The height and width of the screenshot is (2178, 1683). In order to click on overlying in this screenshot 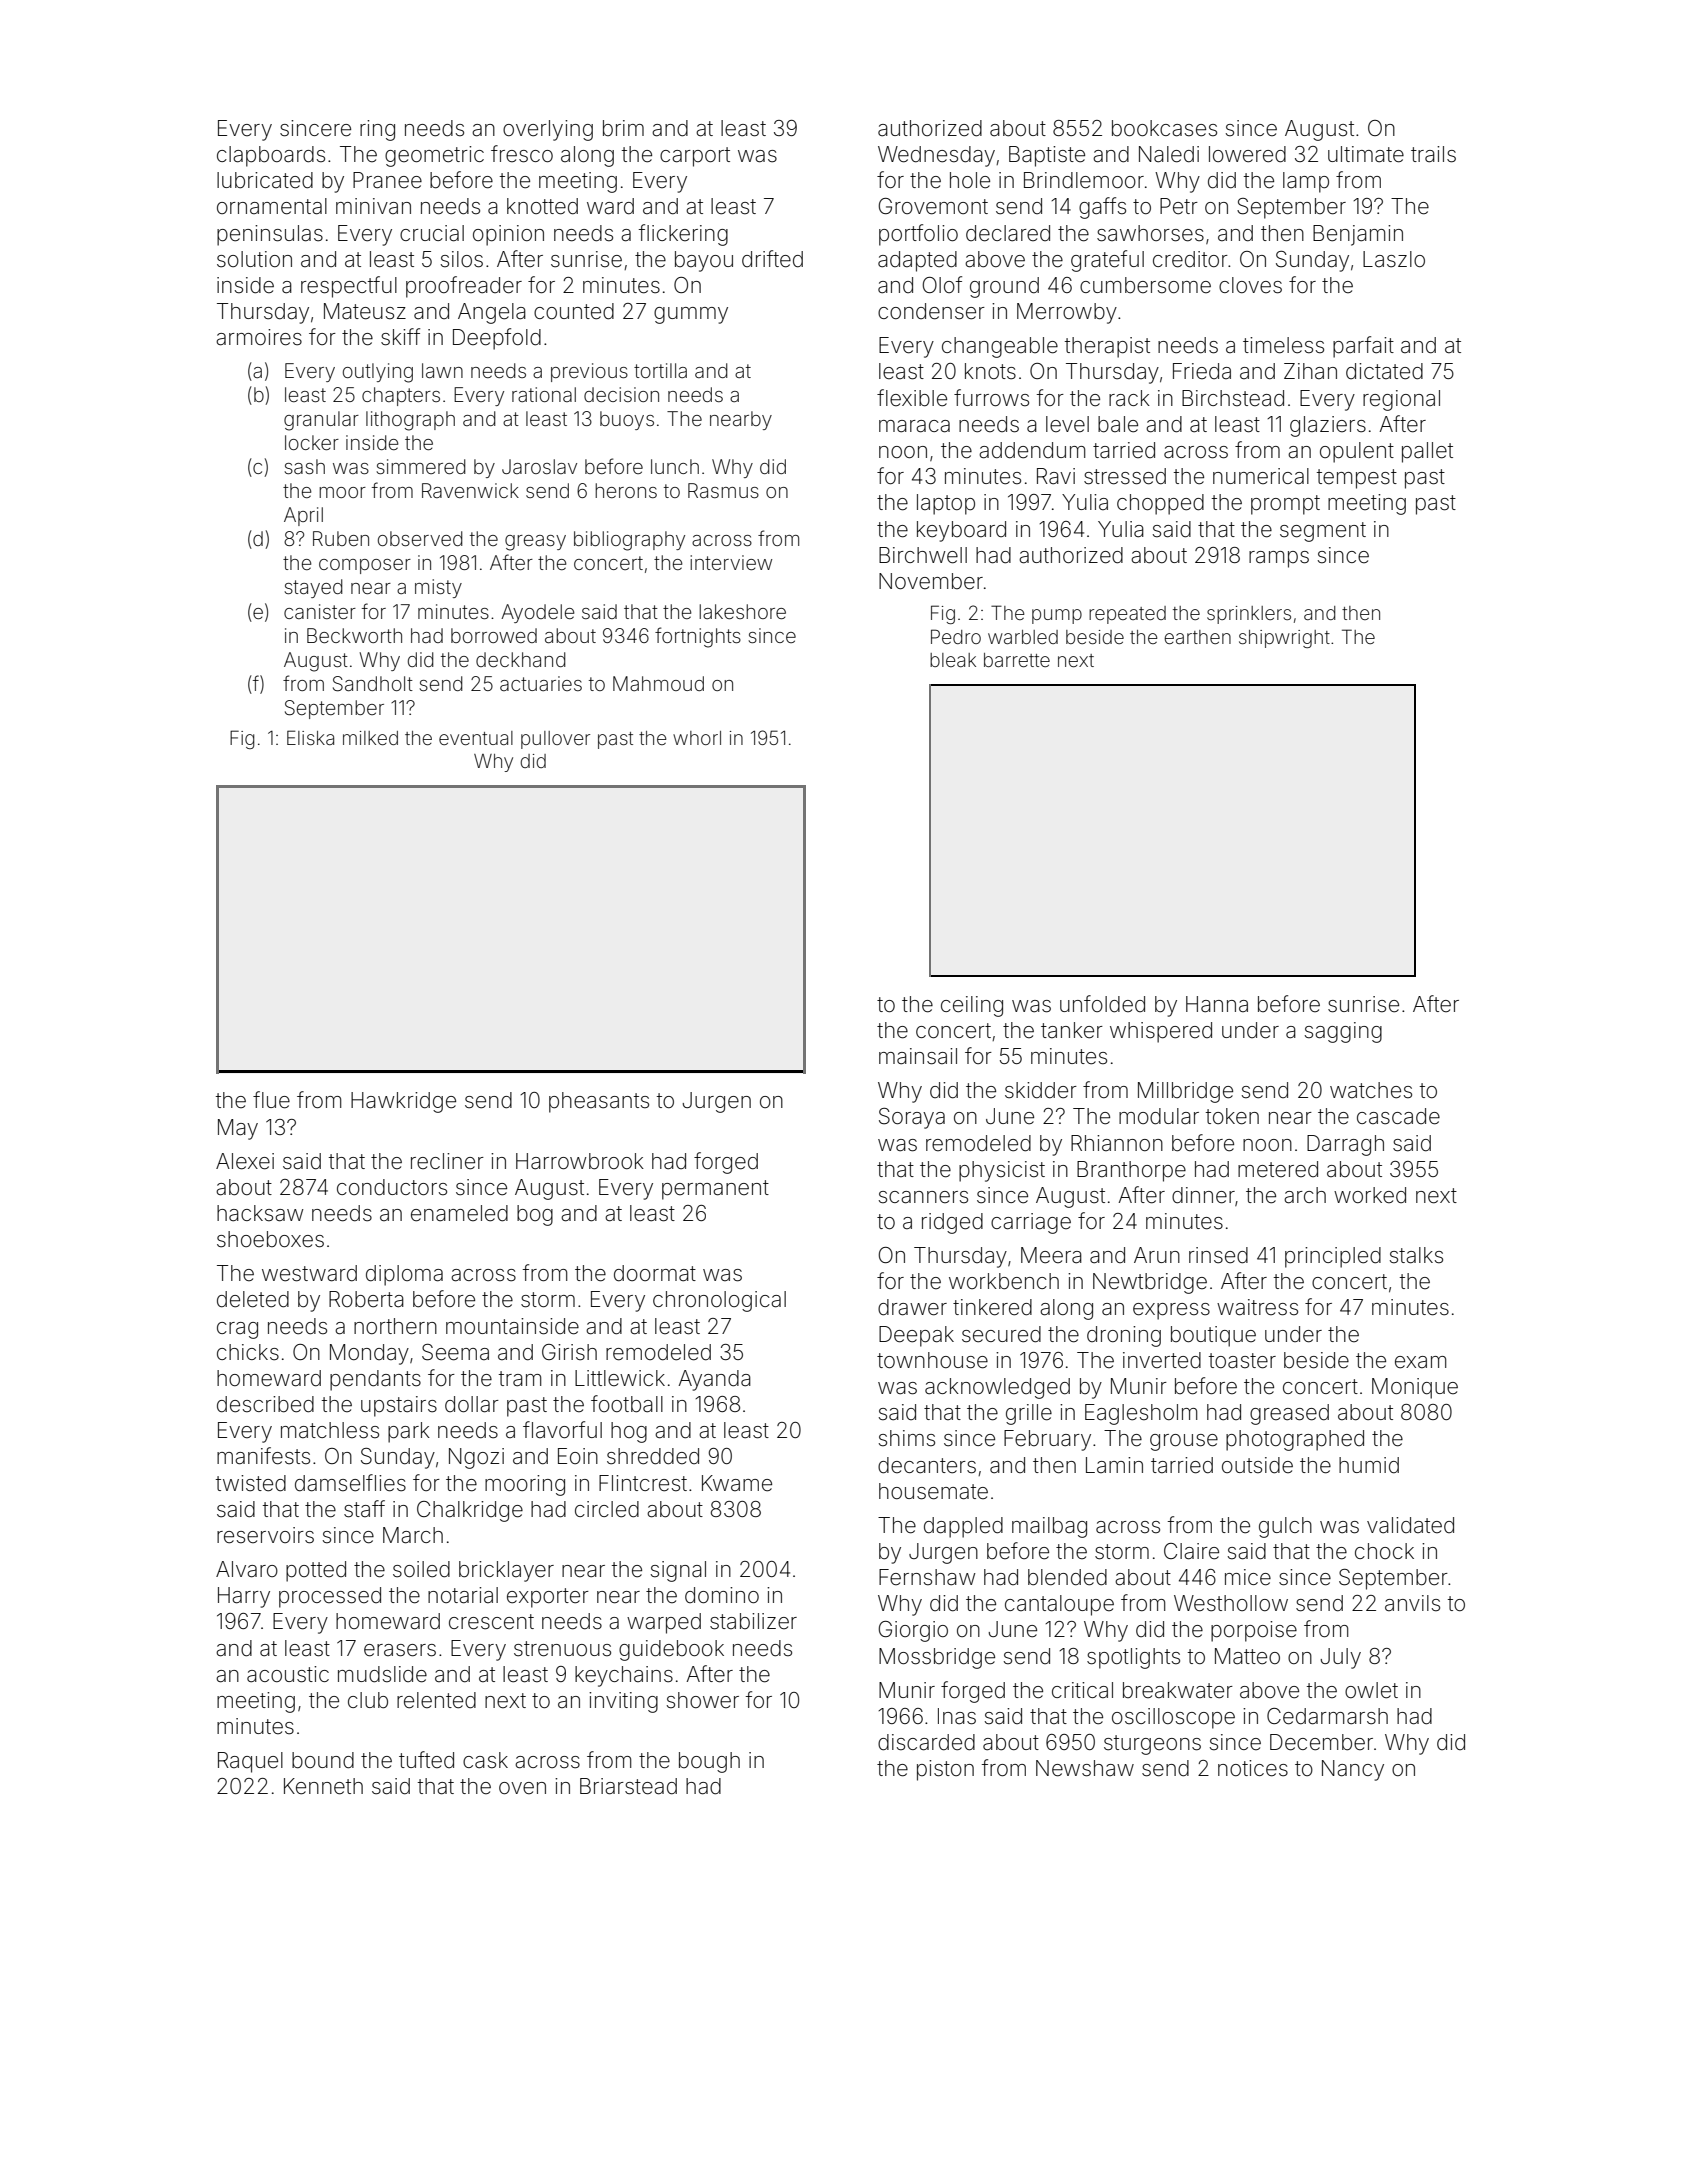, I will do `click(548, 130)`.
